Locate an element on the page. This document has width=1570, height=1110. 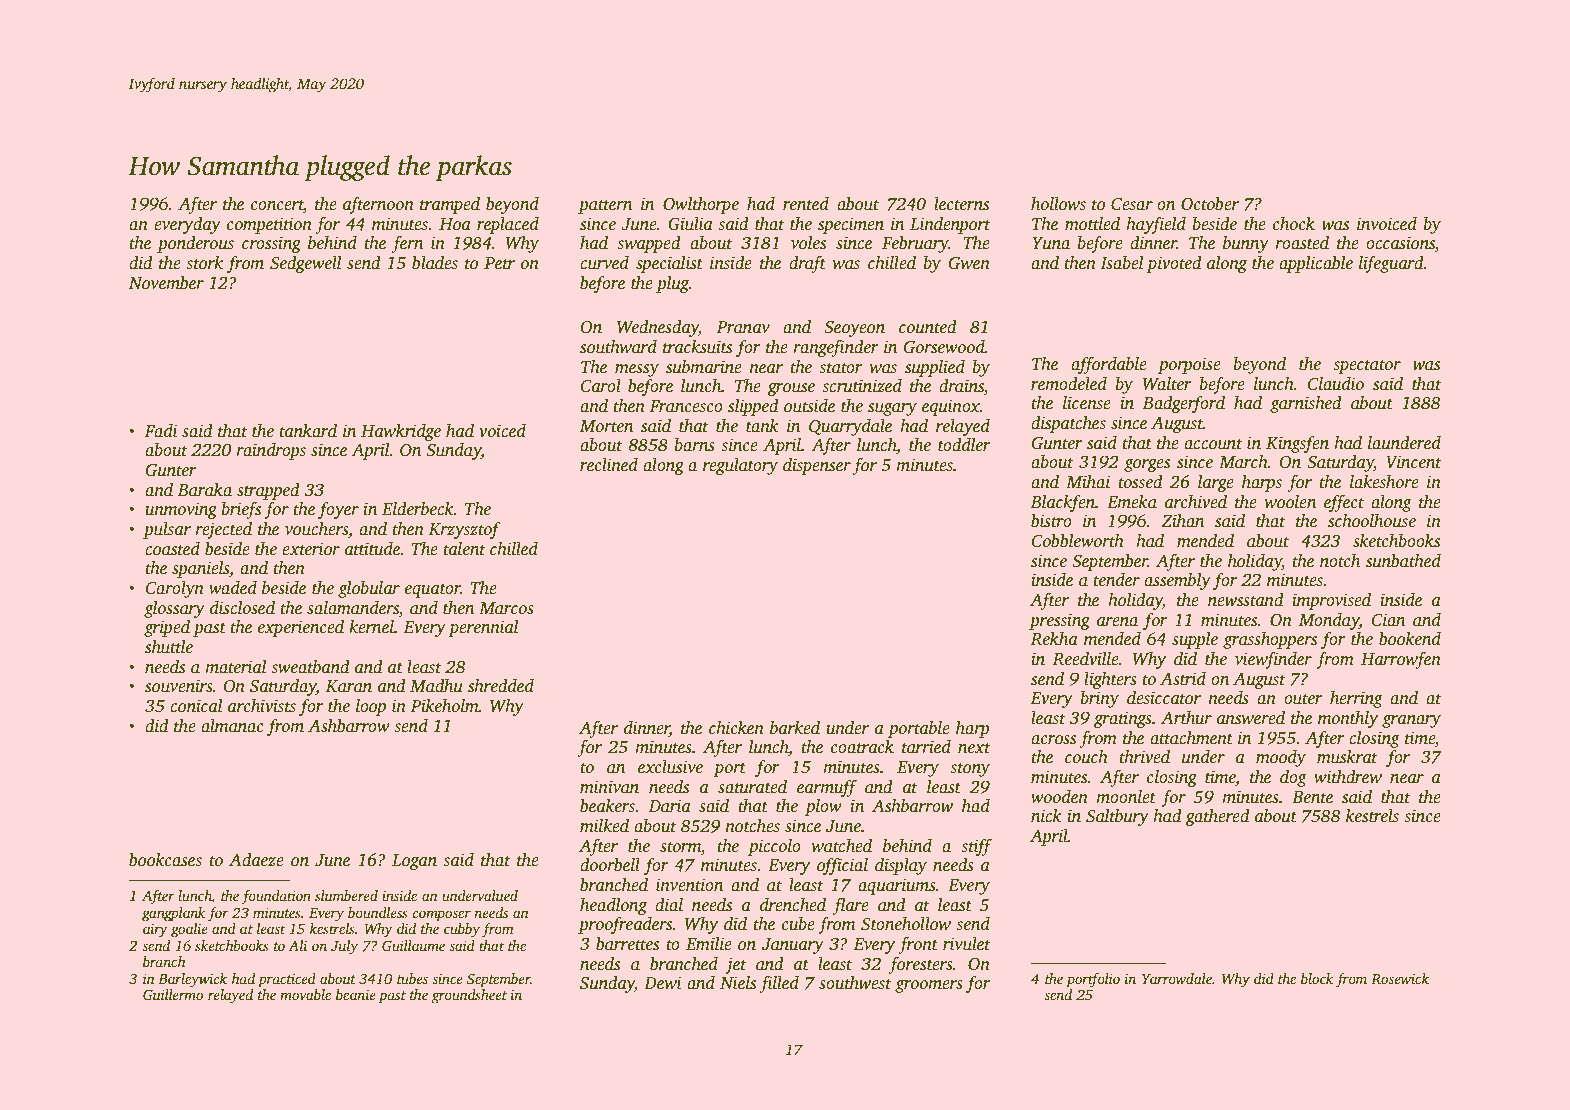
moonlet is located at coordinates (1126, 797).
